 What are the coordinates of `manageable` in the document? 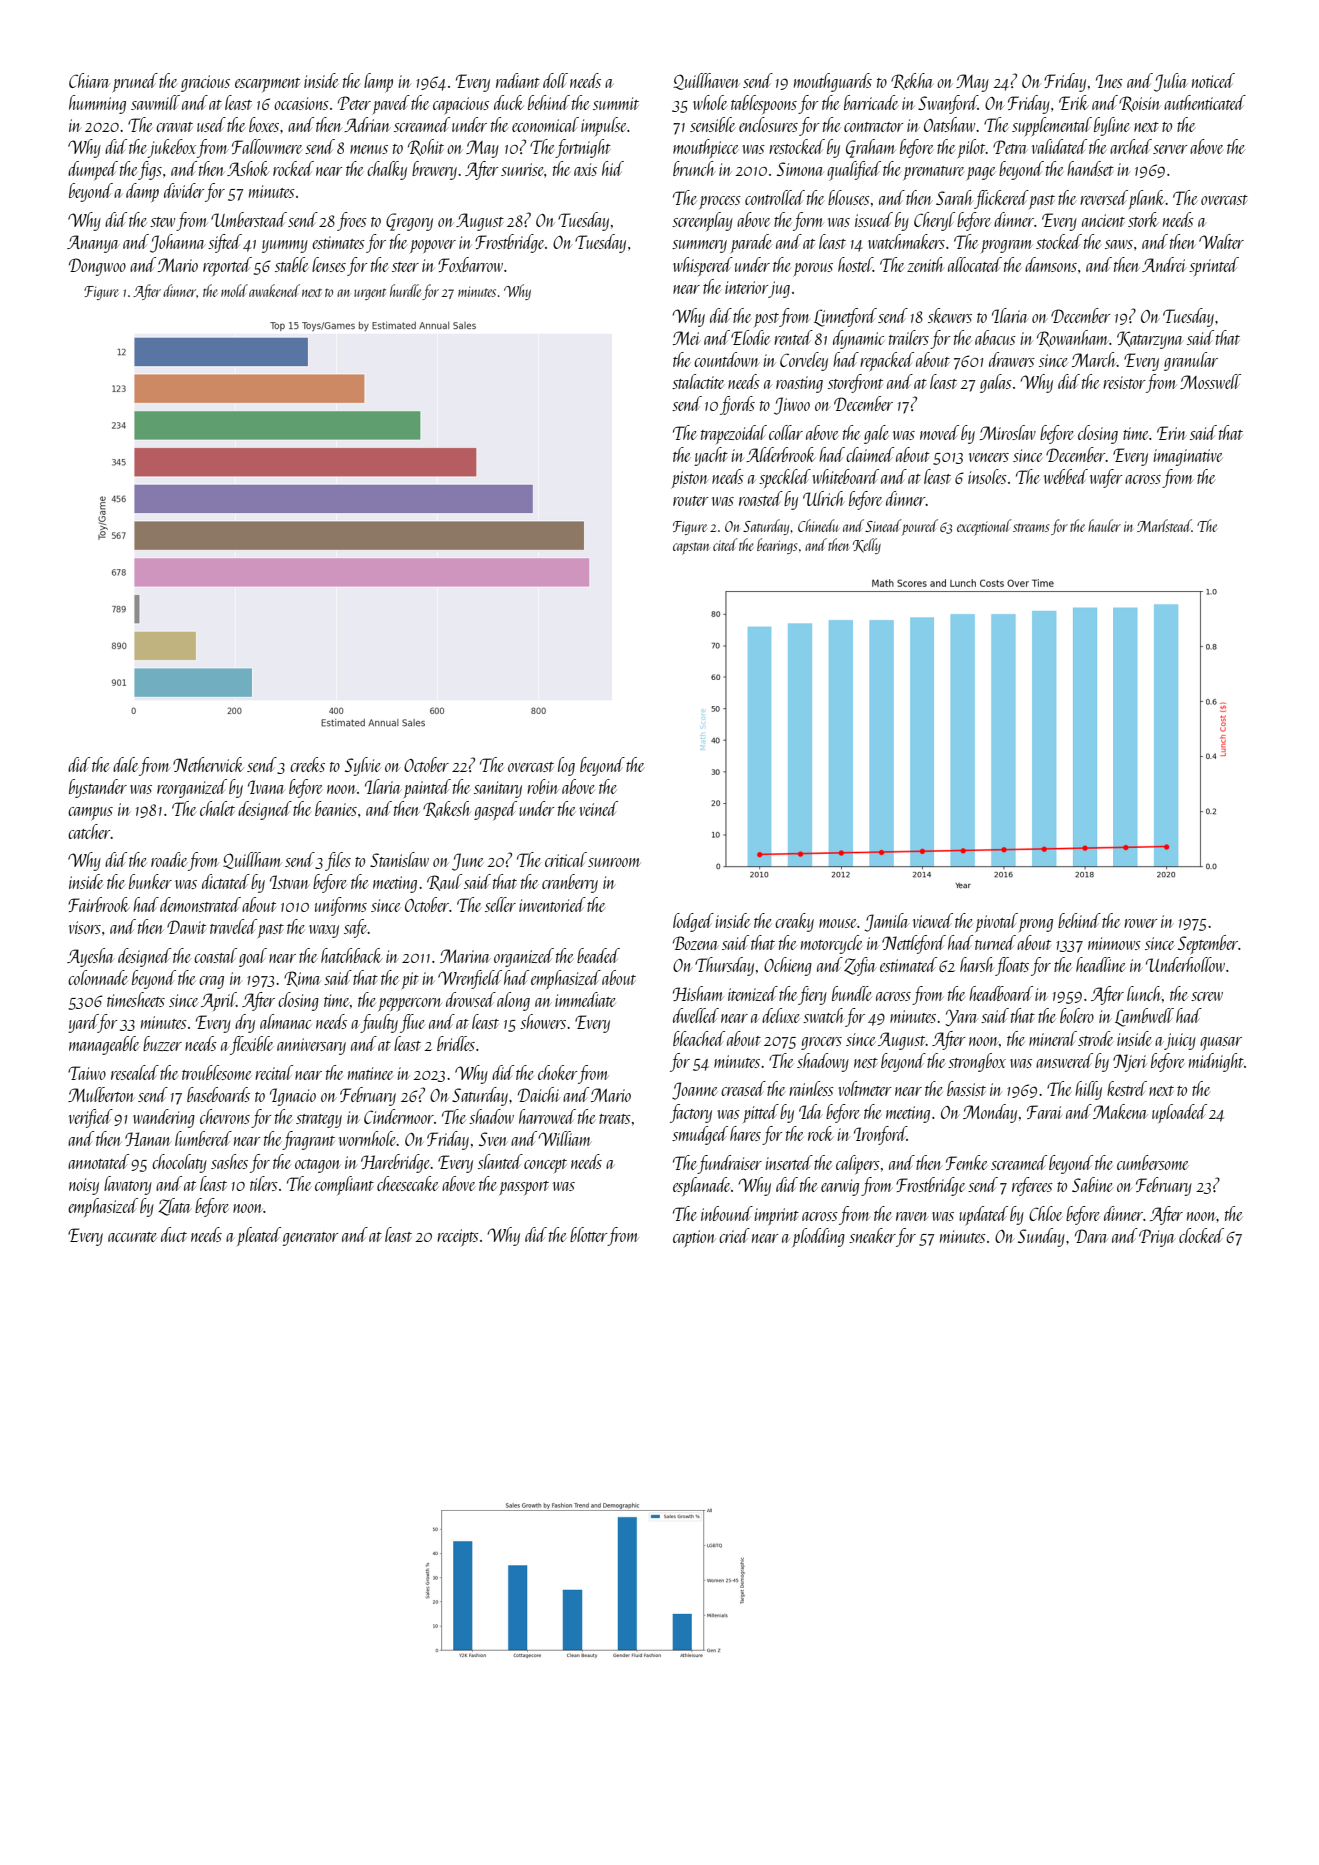 It's located at (104, 1045).
